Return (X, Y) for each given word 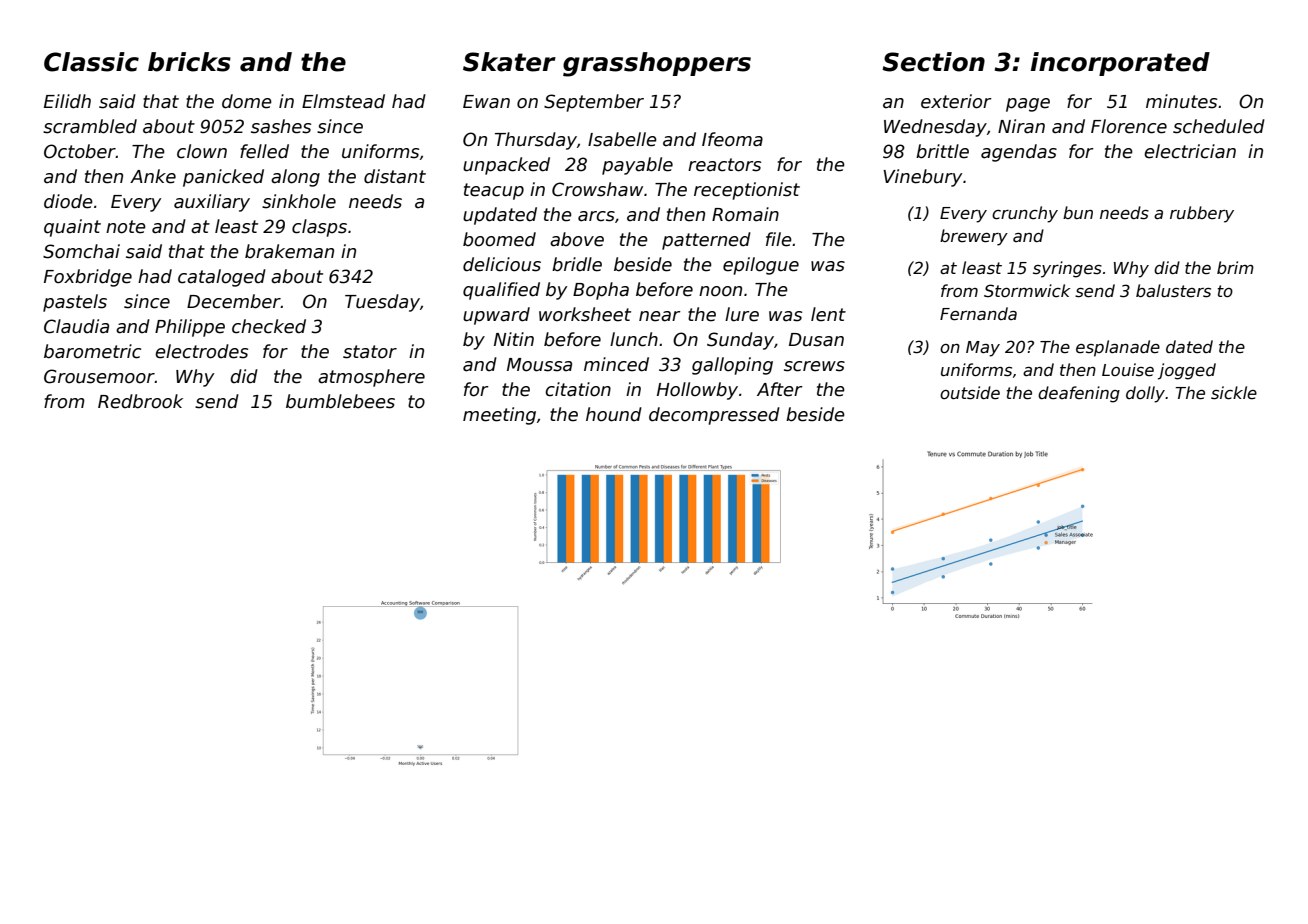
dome (247, 101)
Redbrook (140, 401)
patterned (706, 241)
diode (68, 201)
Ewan (486, 102)
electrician (1190, 151)
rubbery (1202, 214)
